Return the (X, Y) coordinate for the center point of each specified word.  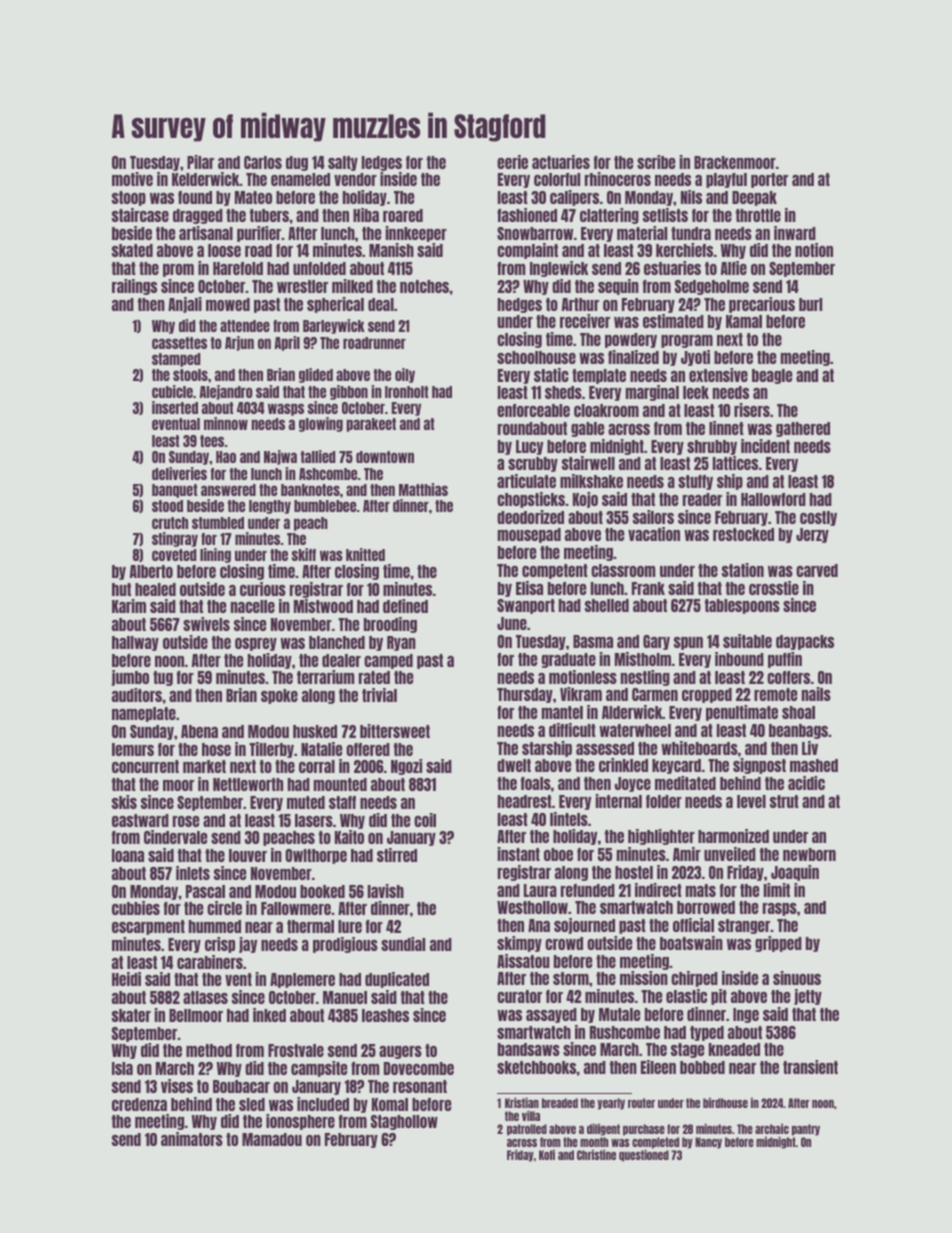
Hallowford (773, 499)
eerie (512, 162)
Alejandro (226, 392)
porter (769, 180)
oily (405, 375)
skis (124, 802)
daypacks (805, 642)
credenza (139, 1104)
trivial (379, 695)
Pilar (200, 162)
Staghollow (404, 1122)
